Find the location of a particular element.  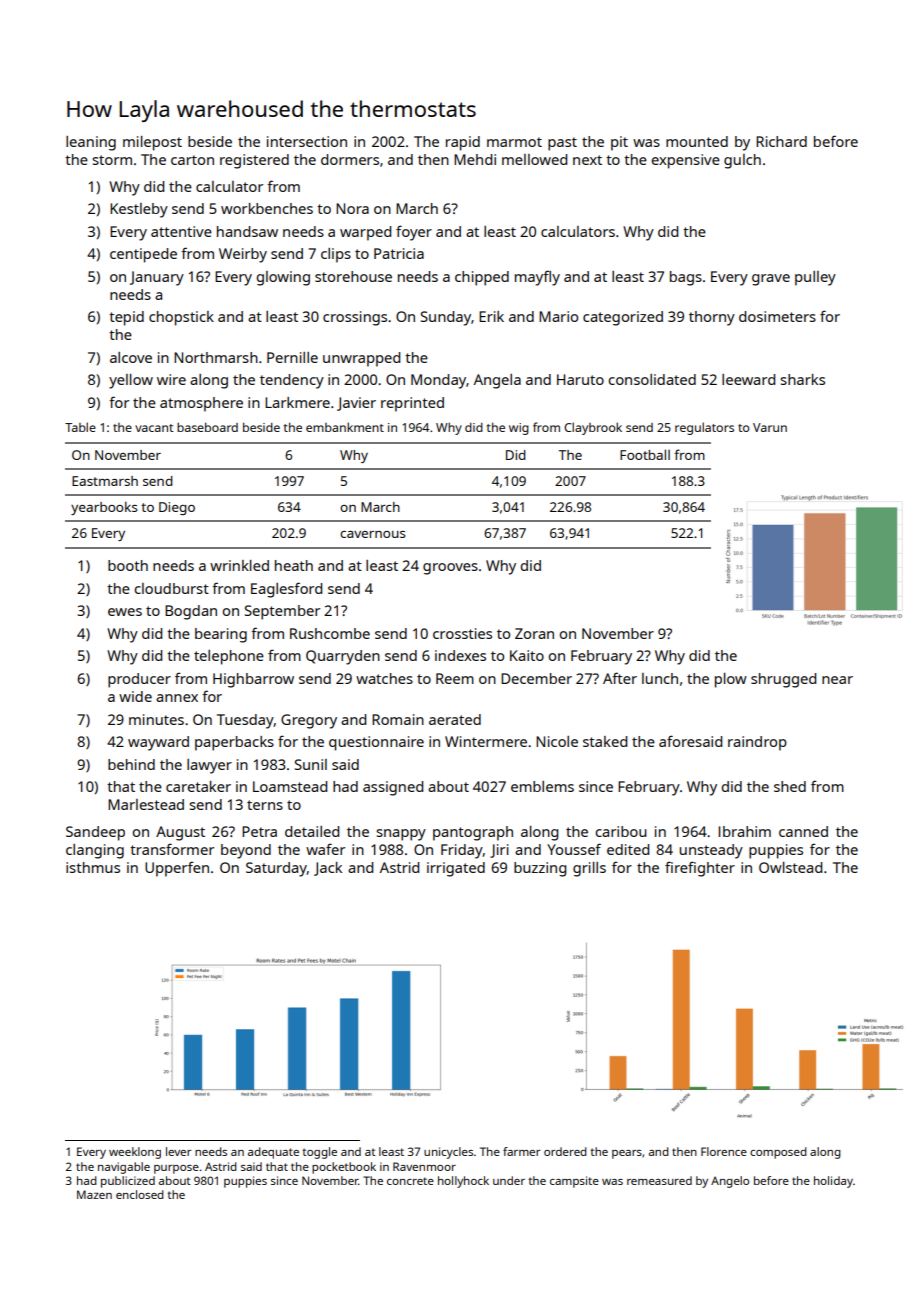

firefighter is located at coordinates (700, 869).
